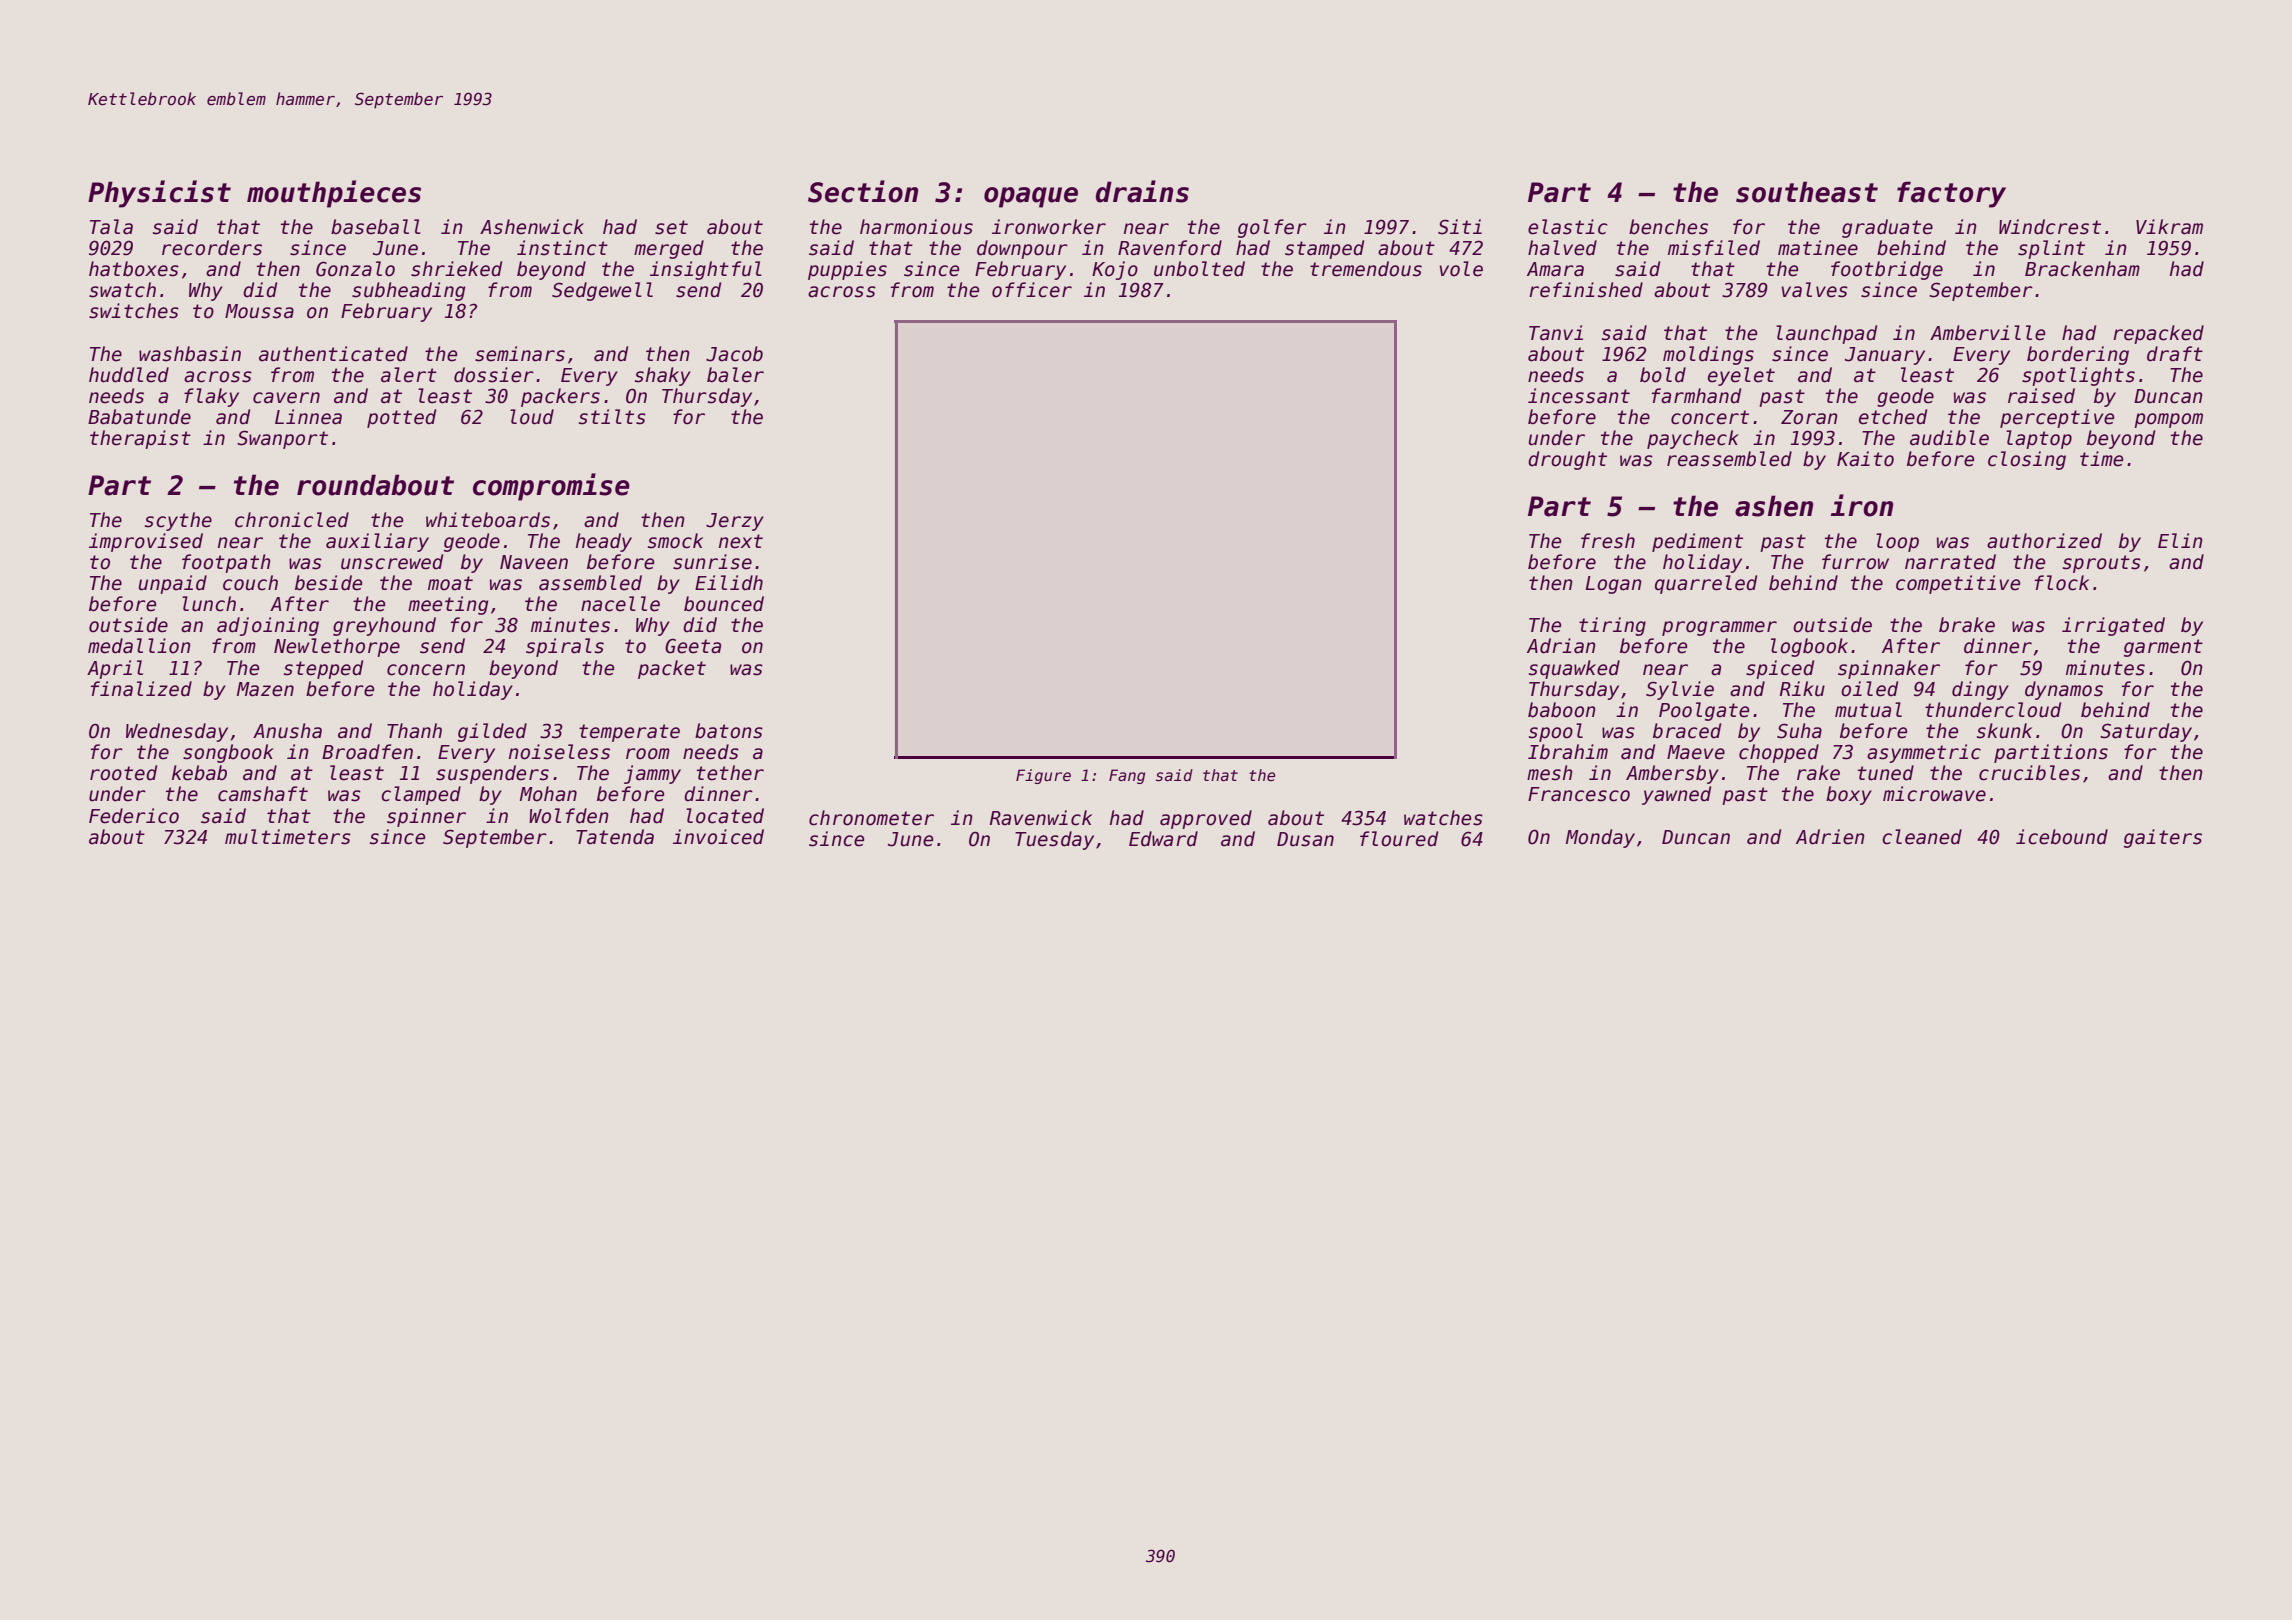  I want to click on southeast, so click(1807, 192).
